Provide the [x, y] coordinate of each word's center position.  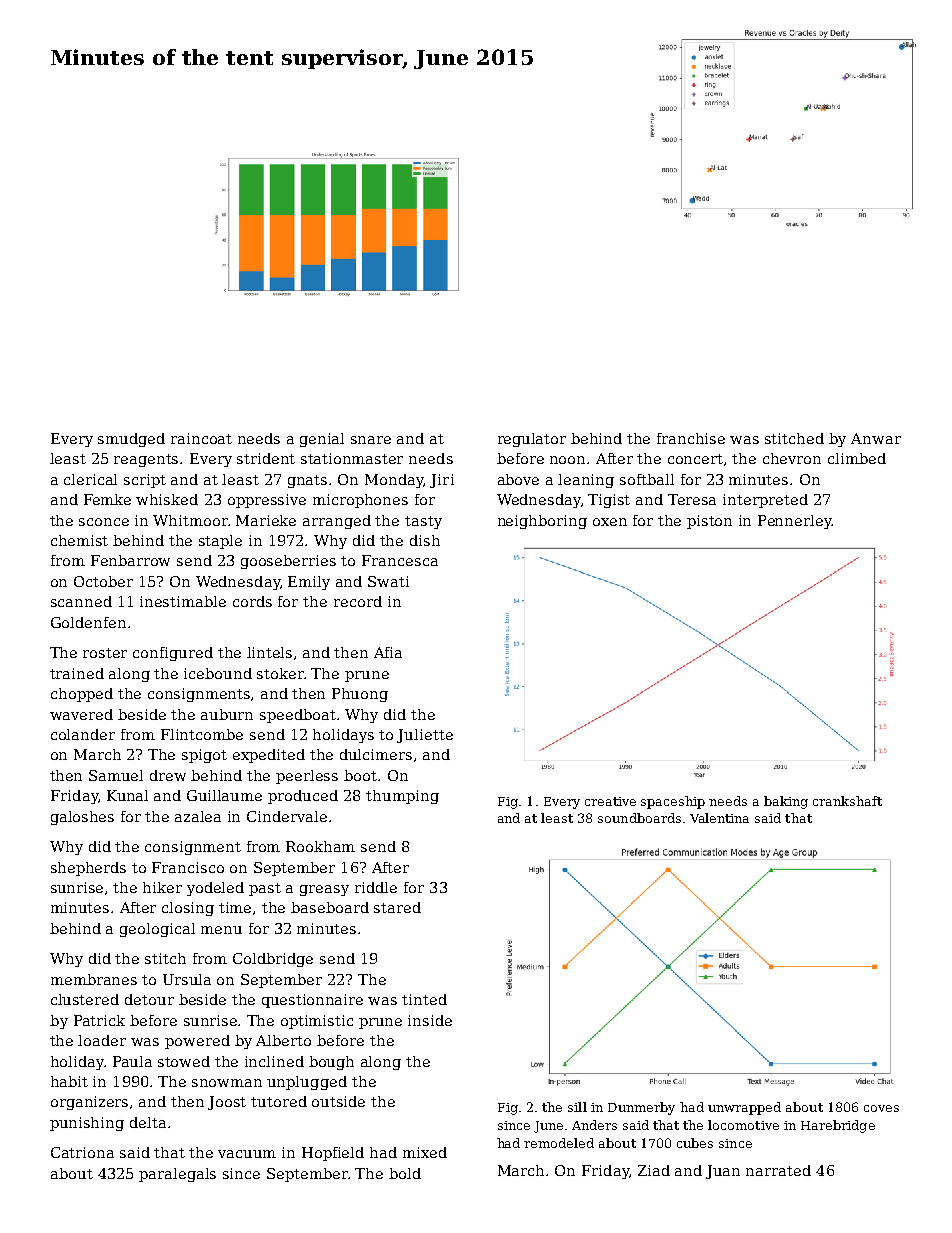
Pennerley [795, 522]
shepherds [88, 869]
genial [322, 440]
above [518, 479]
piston [709, 522]
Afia [388, 652]
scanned [81, 601]
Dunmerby [641, 1108]
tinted [424, 999]
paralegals [177, 1175]
